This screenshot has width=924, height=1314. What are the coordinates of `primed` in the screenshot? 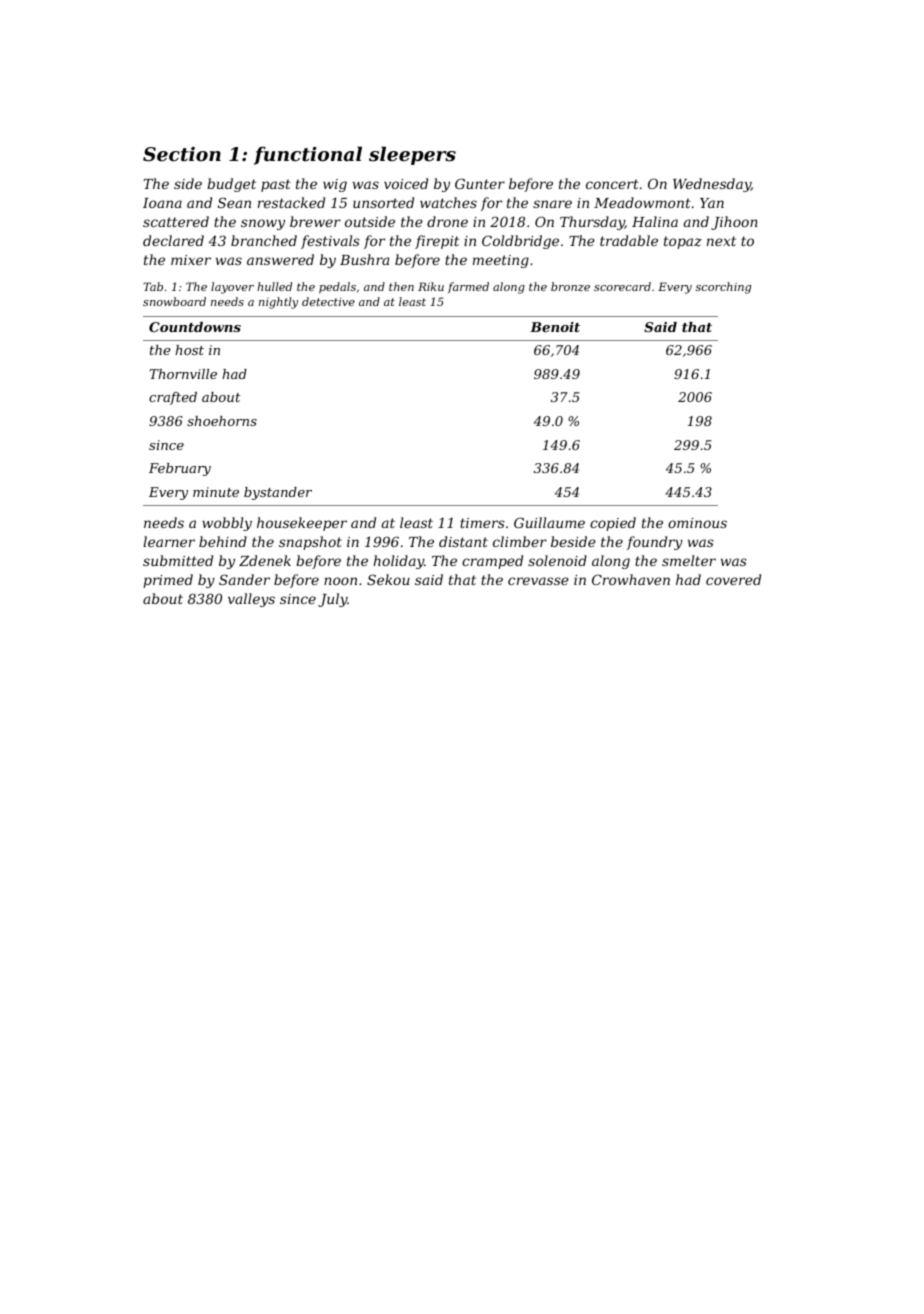 It's located at (168, 581).
